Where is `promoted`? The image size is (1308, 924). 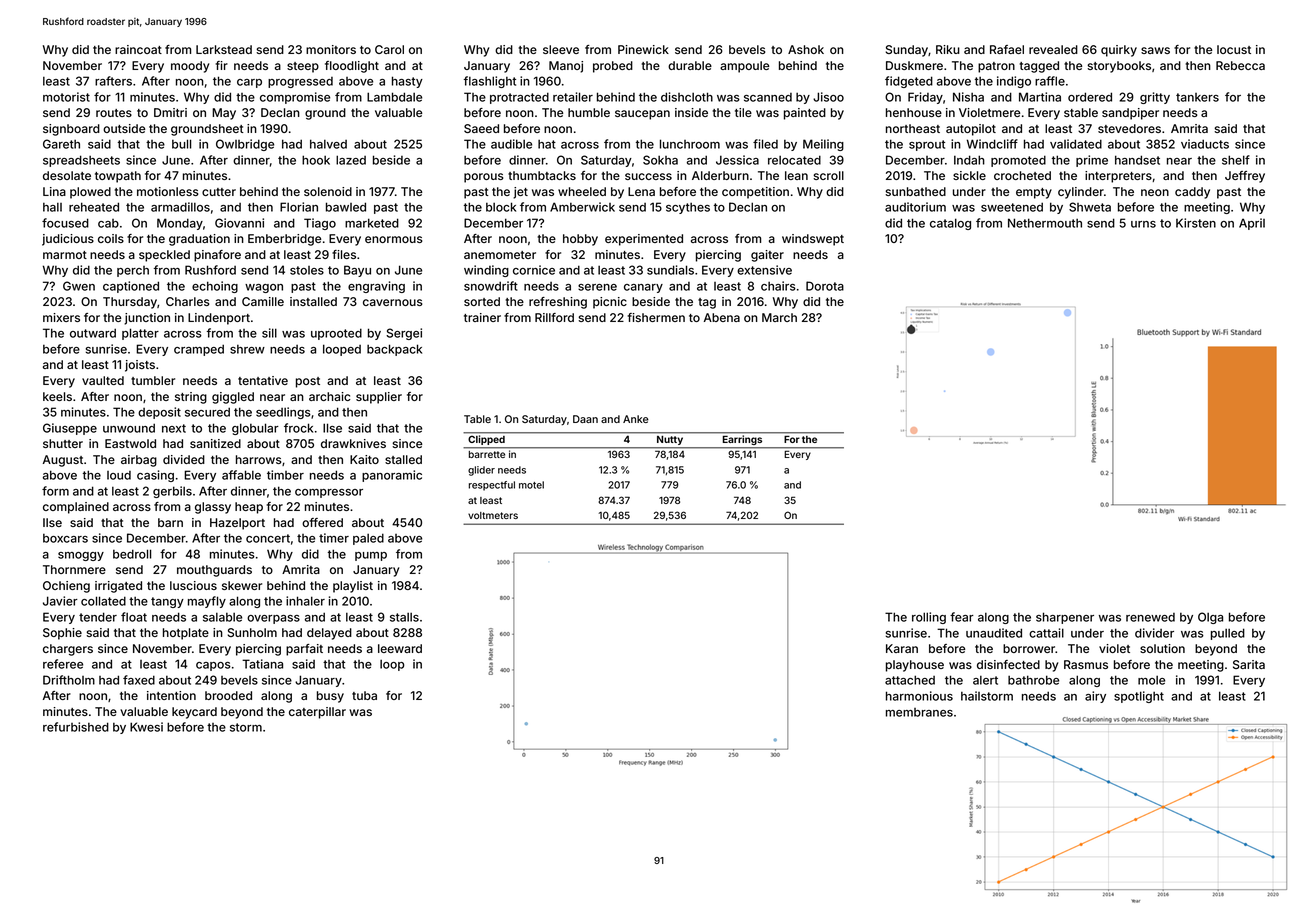 promoted is located at coordinates (1018, 161).
